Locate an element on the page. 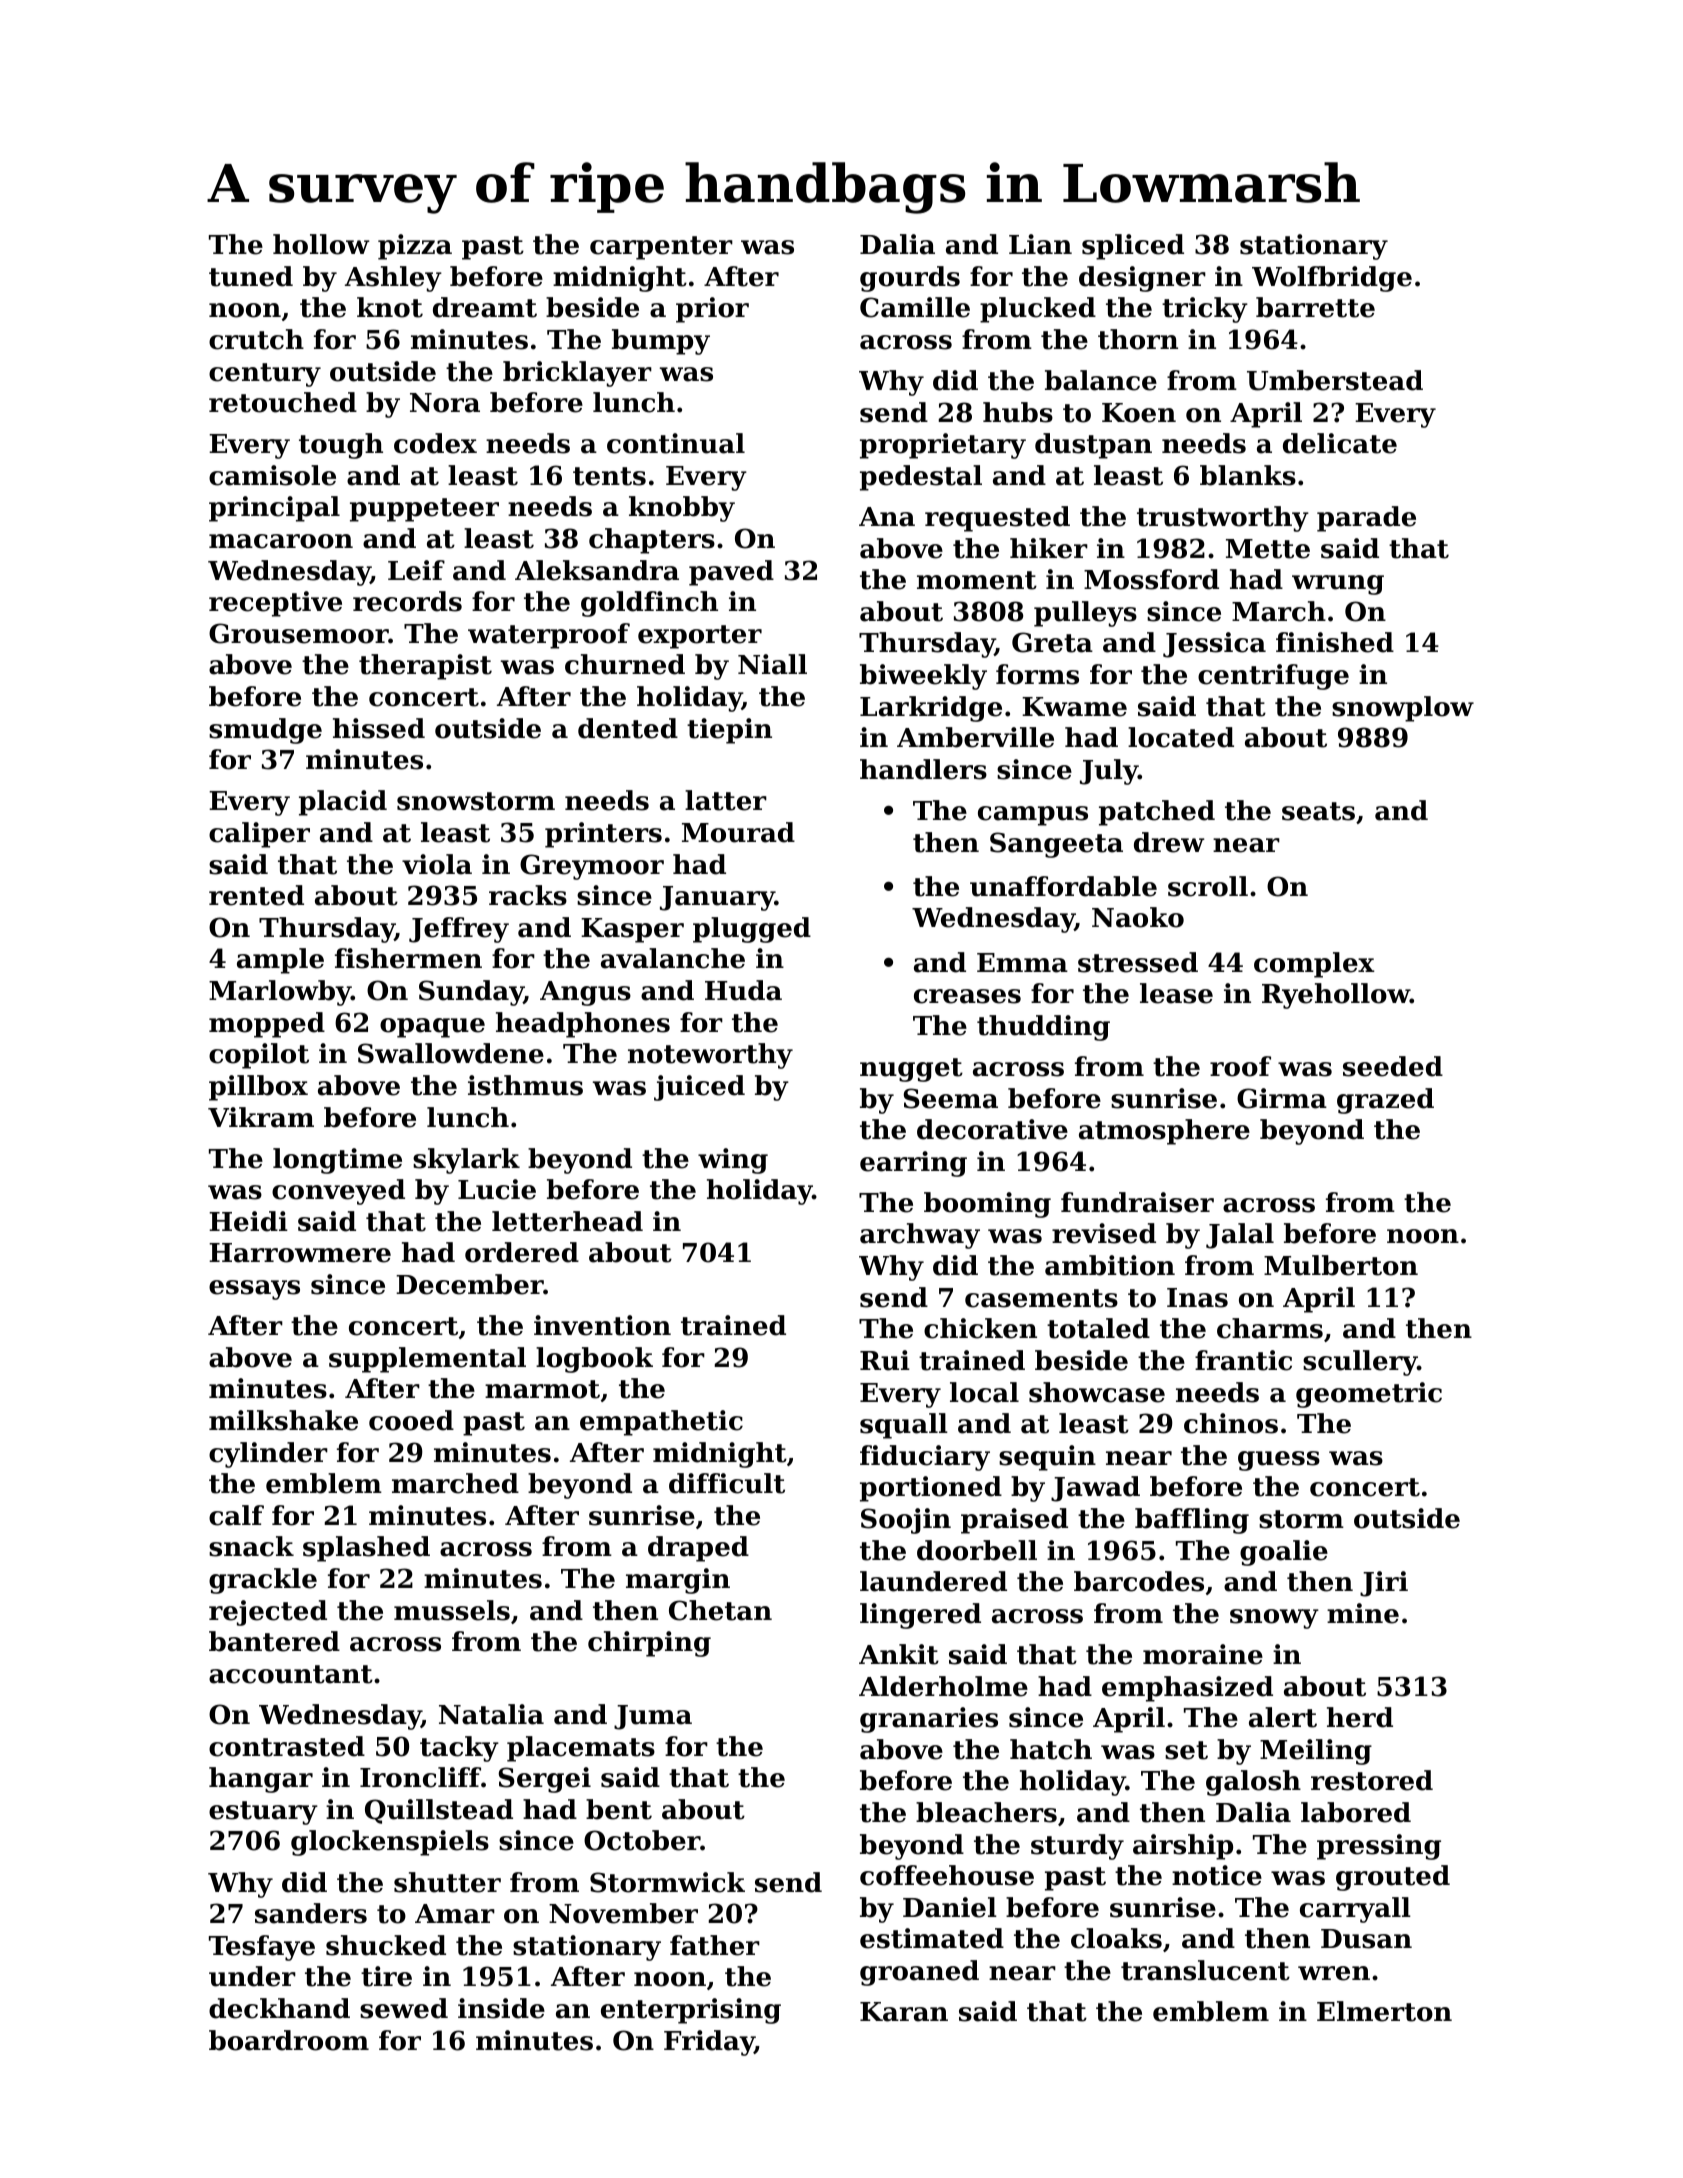  carpenter is located at coordinates (661, 248).
